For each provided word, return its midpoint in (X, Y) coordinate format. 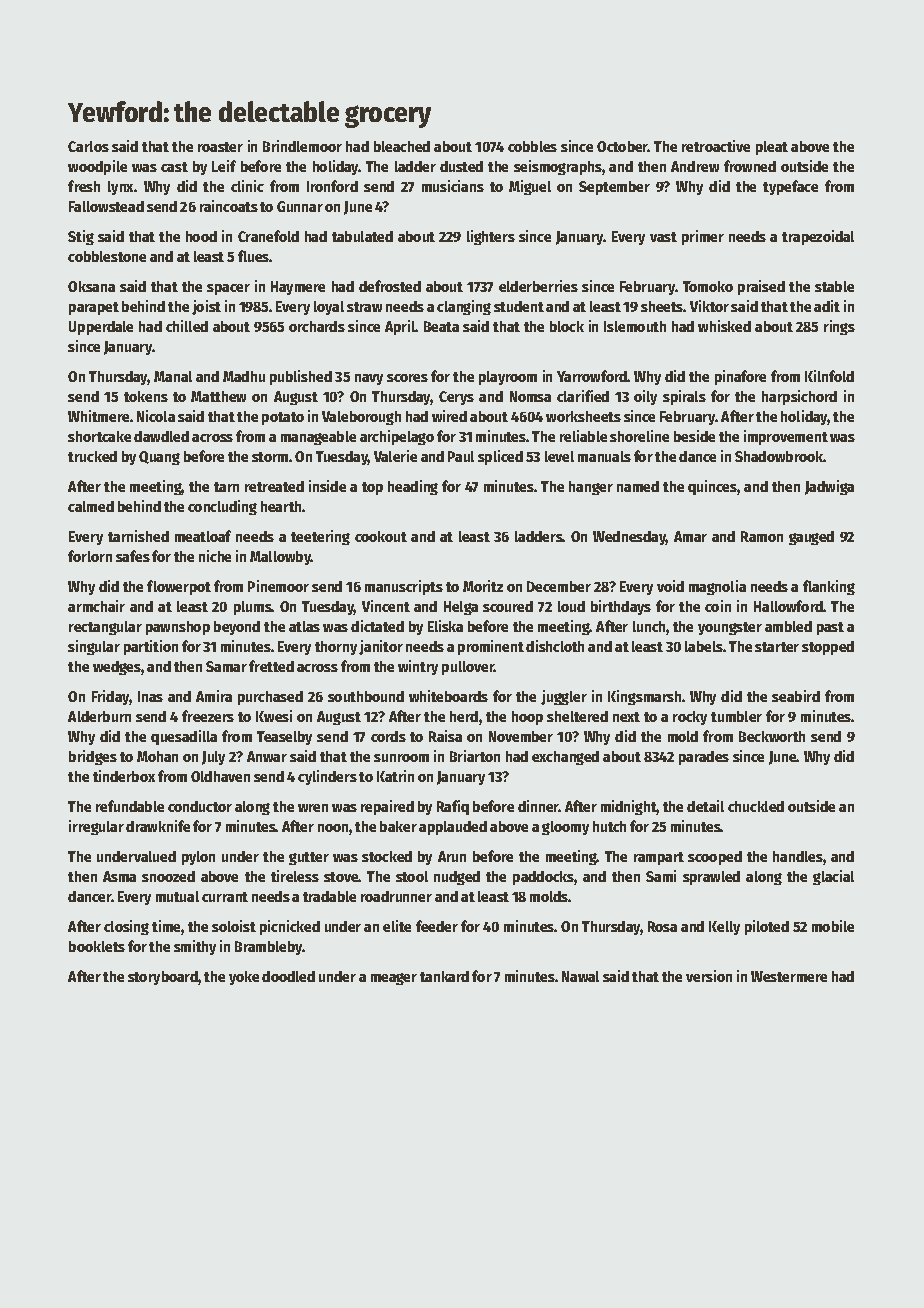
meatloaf (203, 536)
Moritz (483, 586)
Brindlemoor (302, 146)
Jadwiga (829, 487)
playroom (508, 378)
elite (397, 926)
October (622, 146)
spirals (684, 397)
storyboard (163, 978)
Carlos (88, 146)
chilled (187, 326)
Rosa (662, 926)
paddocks (543, 878)
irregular (96, 827)
